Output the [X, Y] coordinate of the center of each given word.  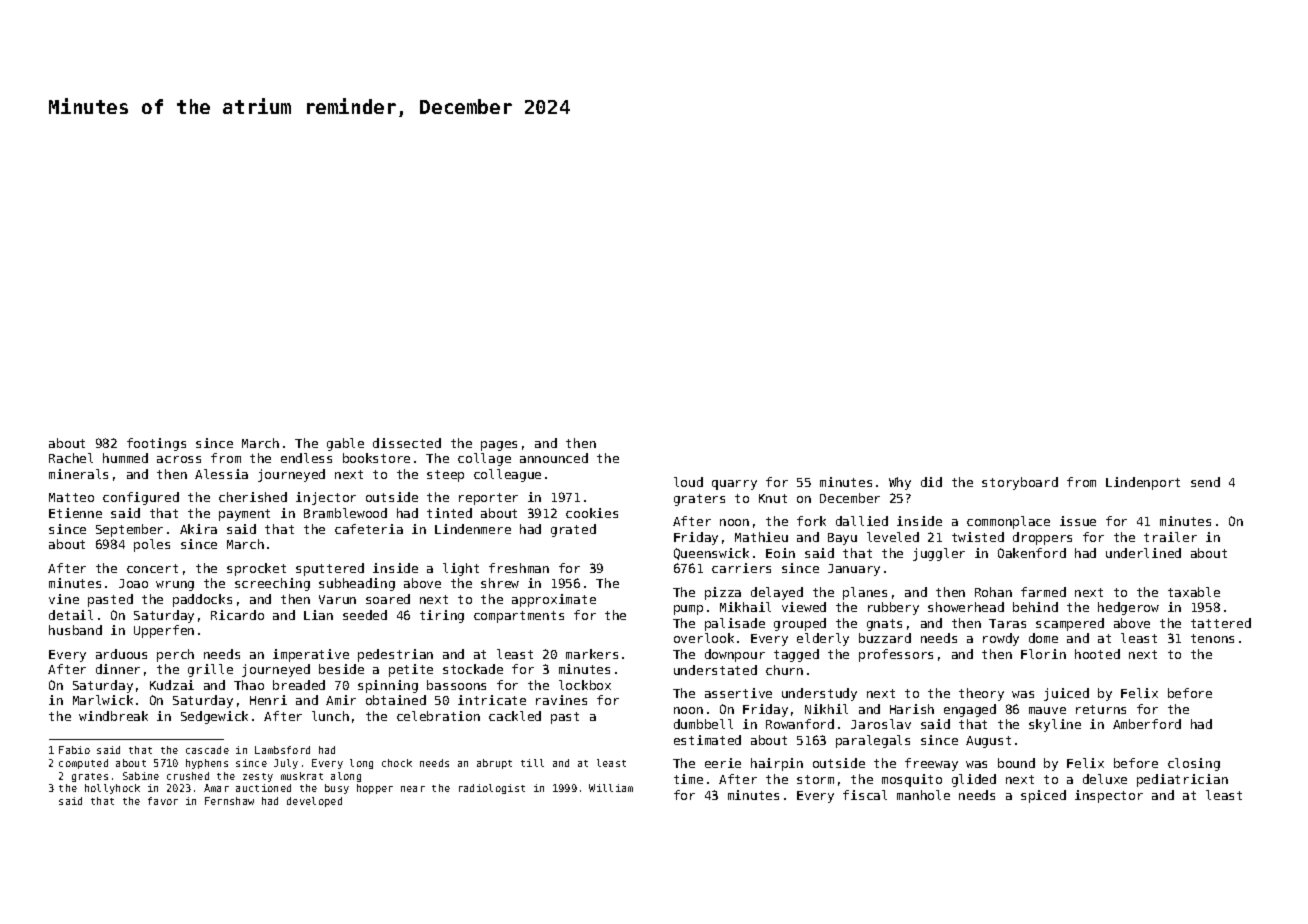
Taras [1007, 623]
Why [900, 483]
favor [163, 801]
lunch [330, 716]
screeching [272, 584]
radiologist [492, 789]
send [1205, 482]
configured [141, 498]
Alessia [221, 474]
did [931, 482]
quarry [734, 485]
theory [981, 694]
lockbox [585, 685]
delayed [777, 593]
